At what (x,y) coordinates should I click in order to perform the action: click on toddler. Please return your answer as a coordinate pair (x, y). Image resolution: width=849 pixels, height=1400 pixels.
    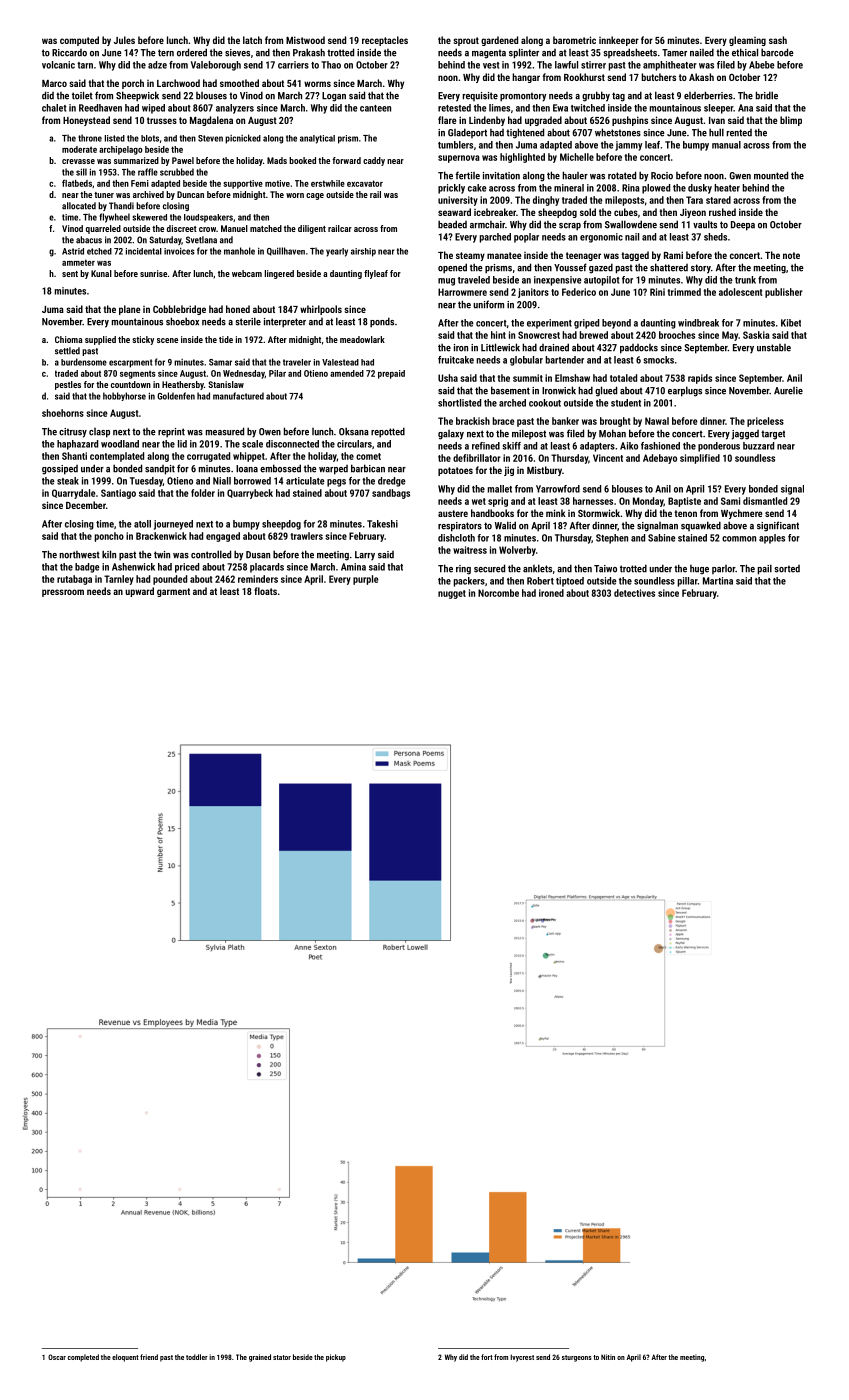
    Looking at the image, I should click on (197, 1357).
